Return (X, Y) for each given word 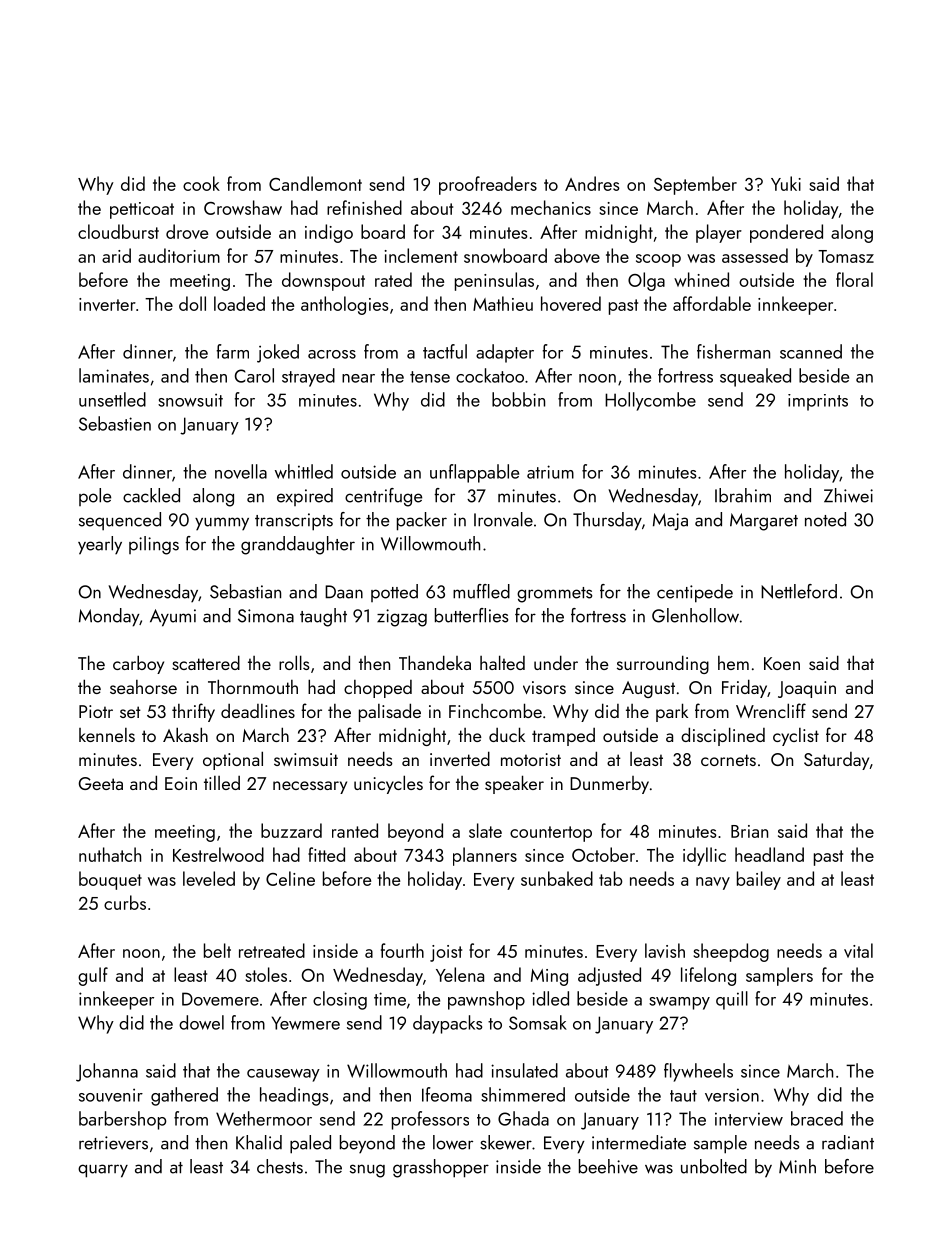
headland (769, 854)
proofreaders (488, 185)
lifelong (708, 976)
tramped (563, 737)
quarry (103, 1171)
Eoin (181, 783)
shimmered (523, 1094)
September (695, 185)
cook (201, 183)
